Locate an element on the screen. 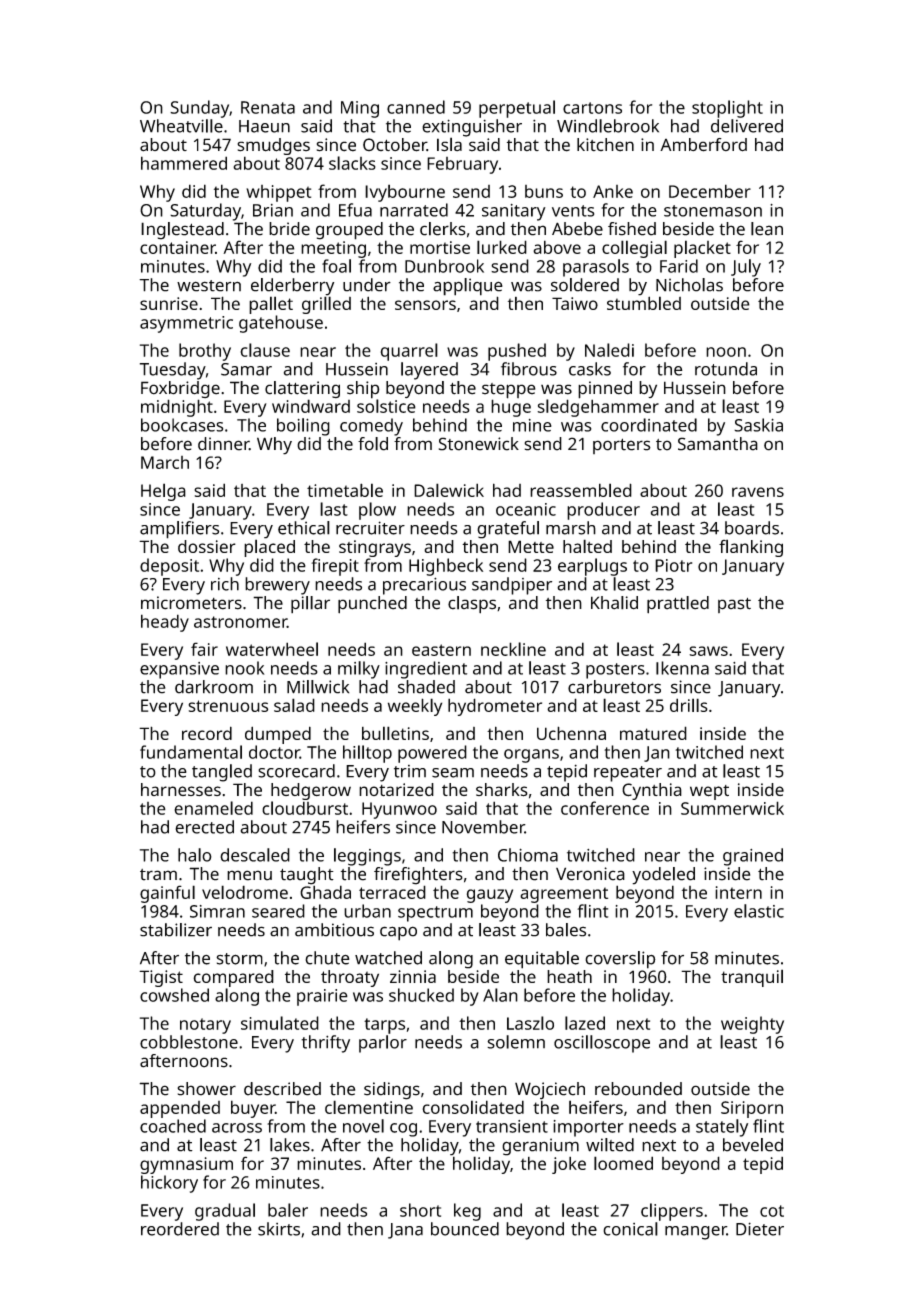  yodeled is located at coordinates (663, 876).
